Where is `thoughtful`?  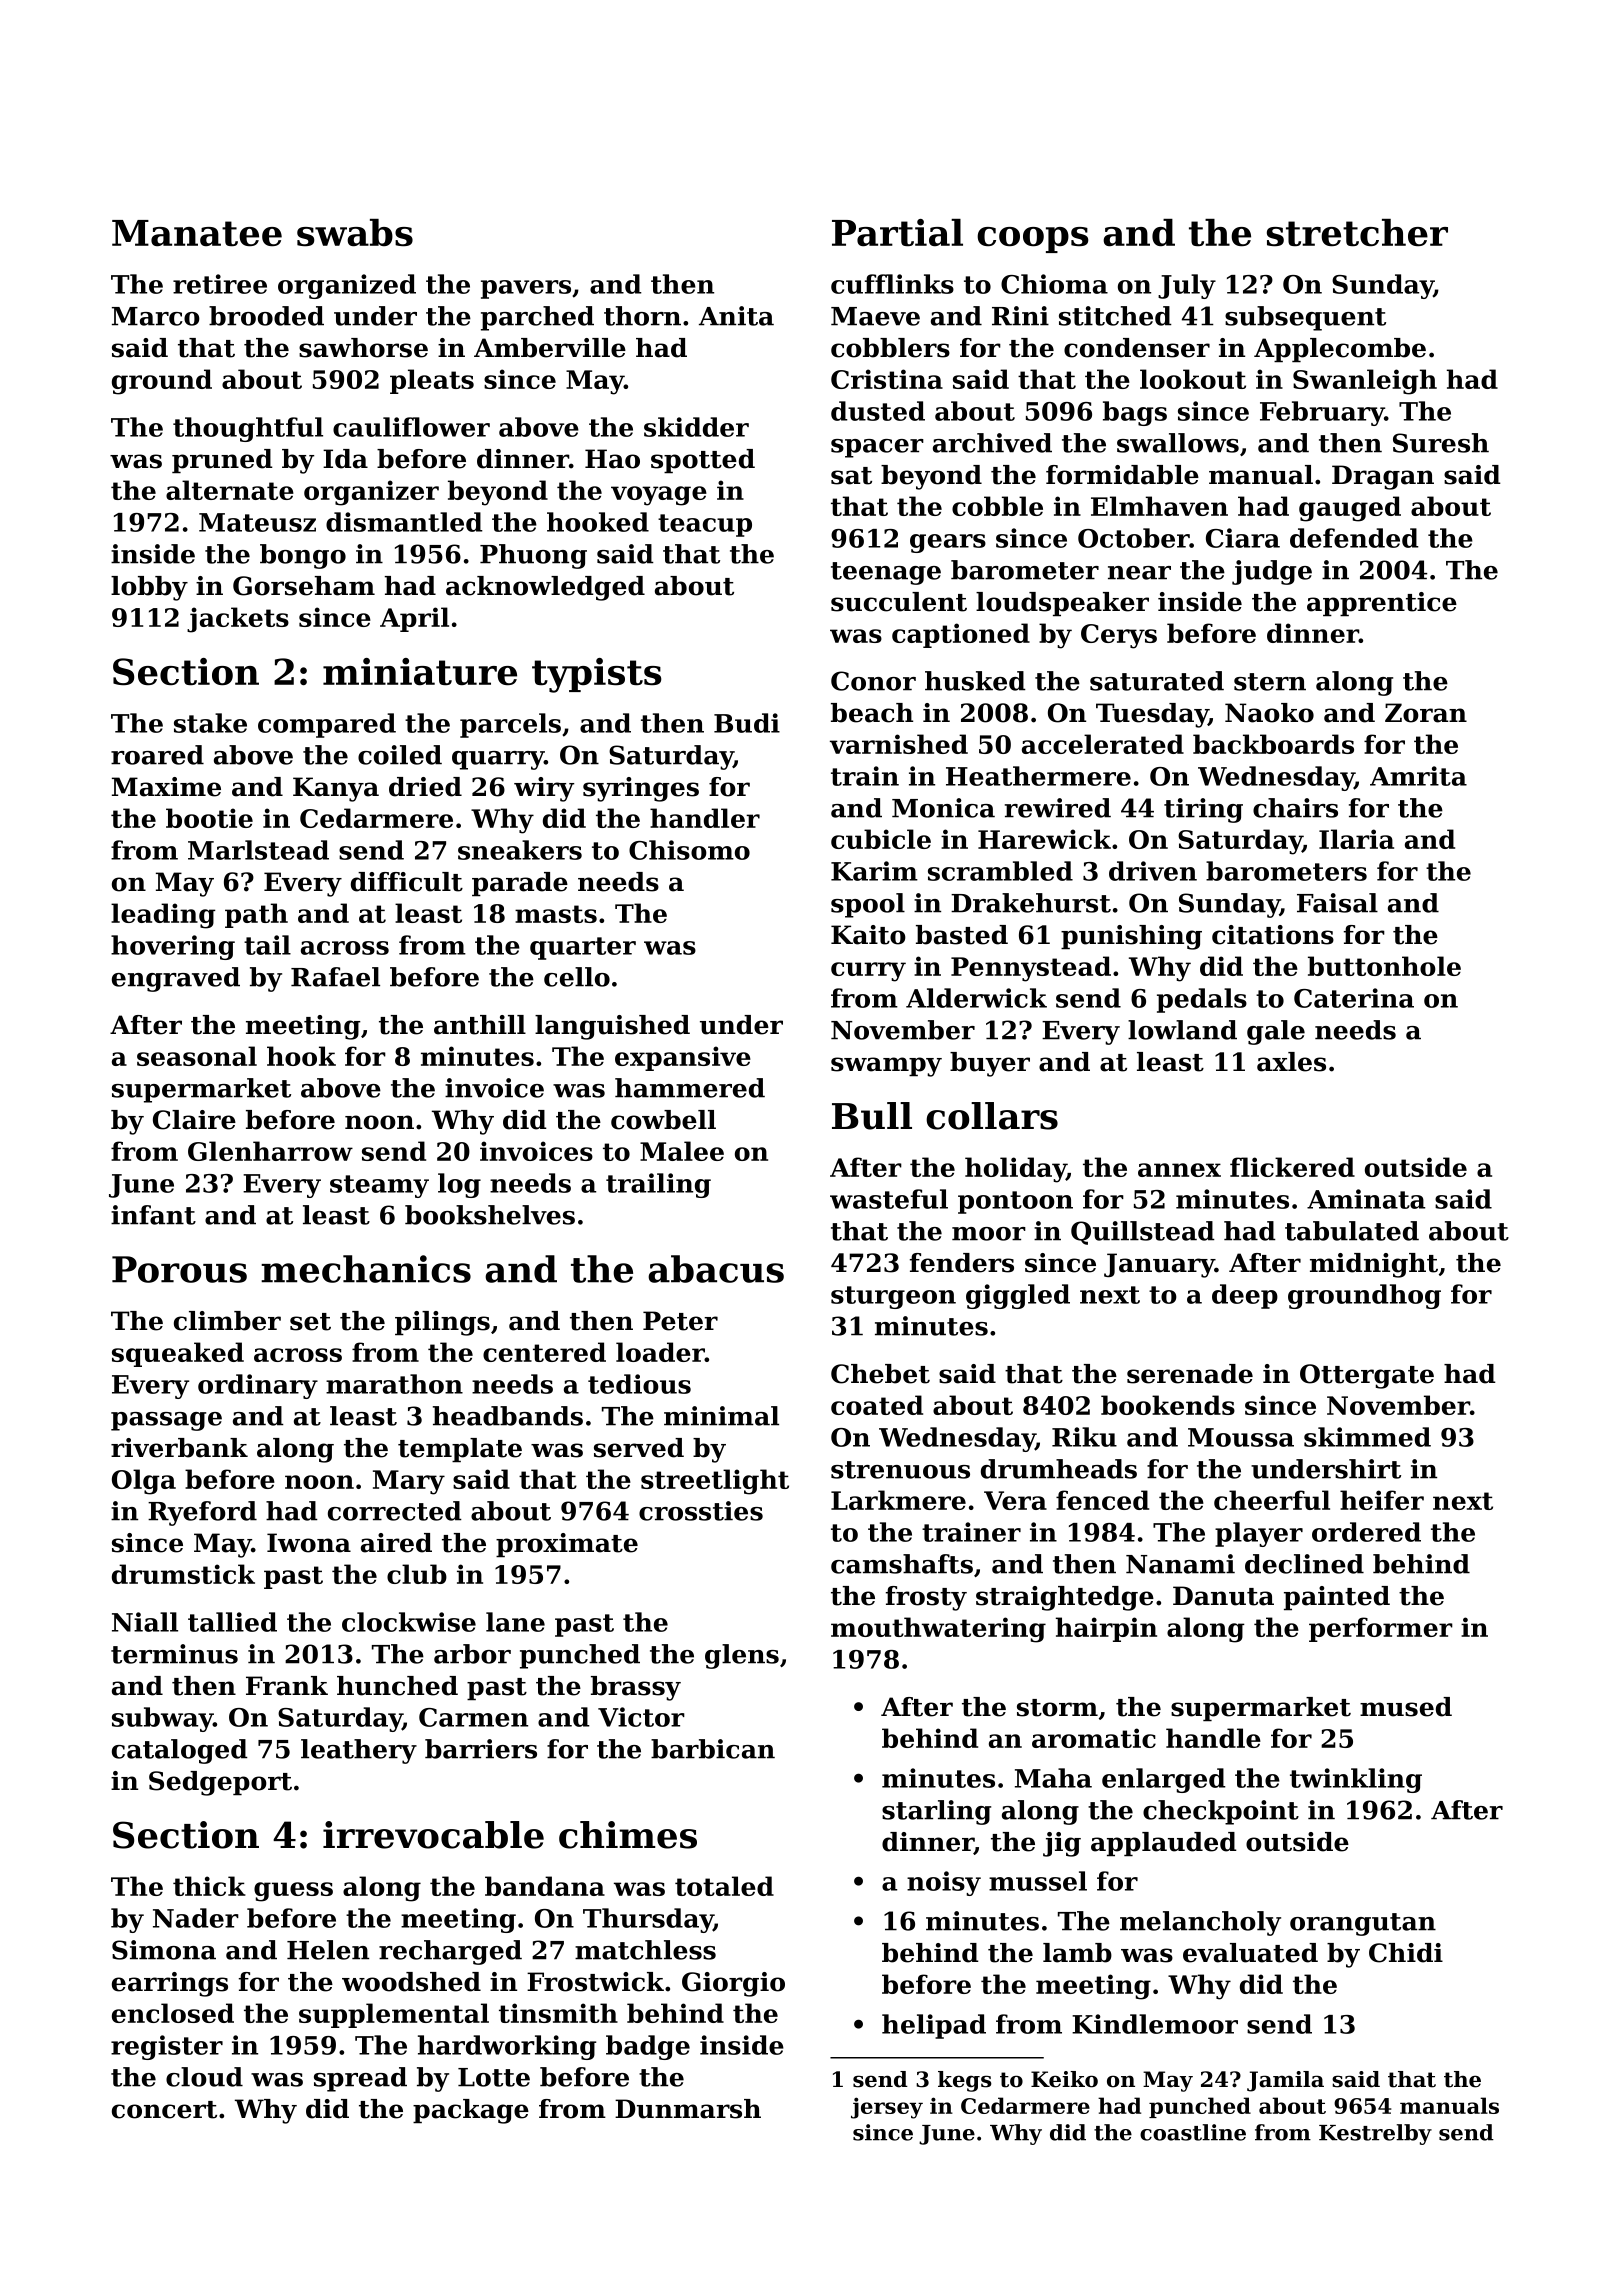 thoughtful is located at coordinates (248, 429).
